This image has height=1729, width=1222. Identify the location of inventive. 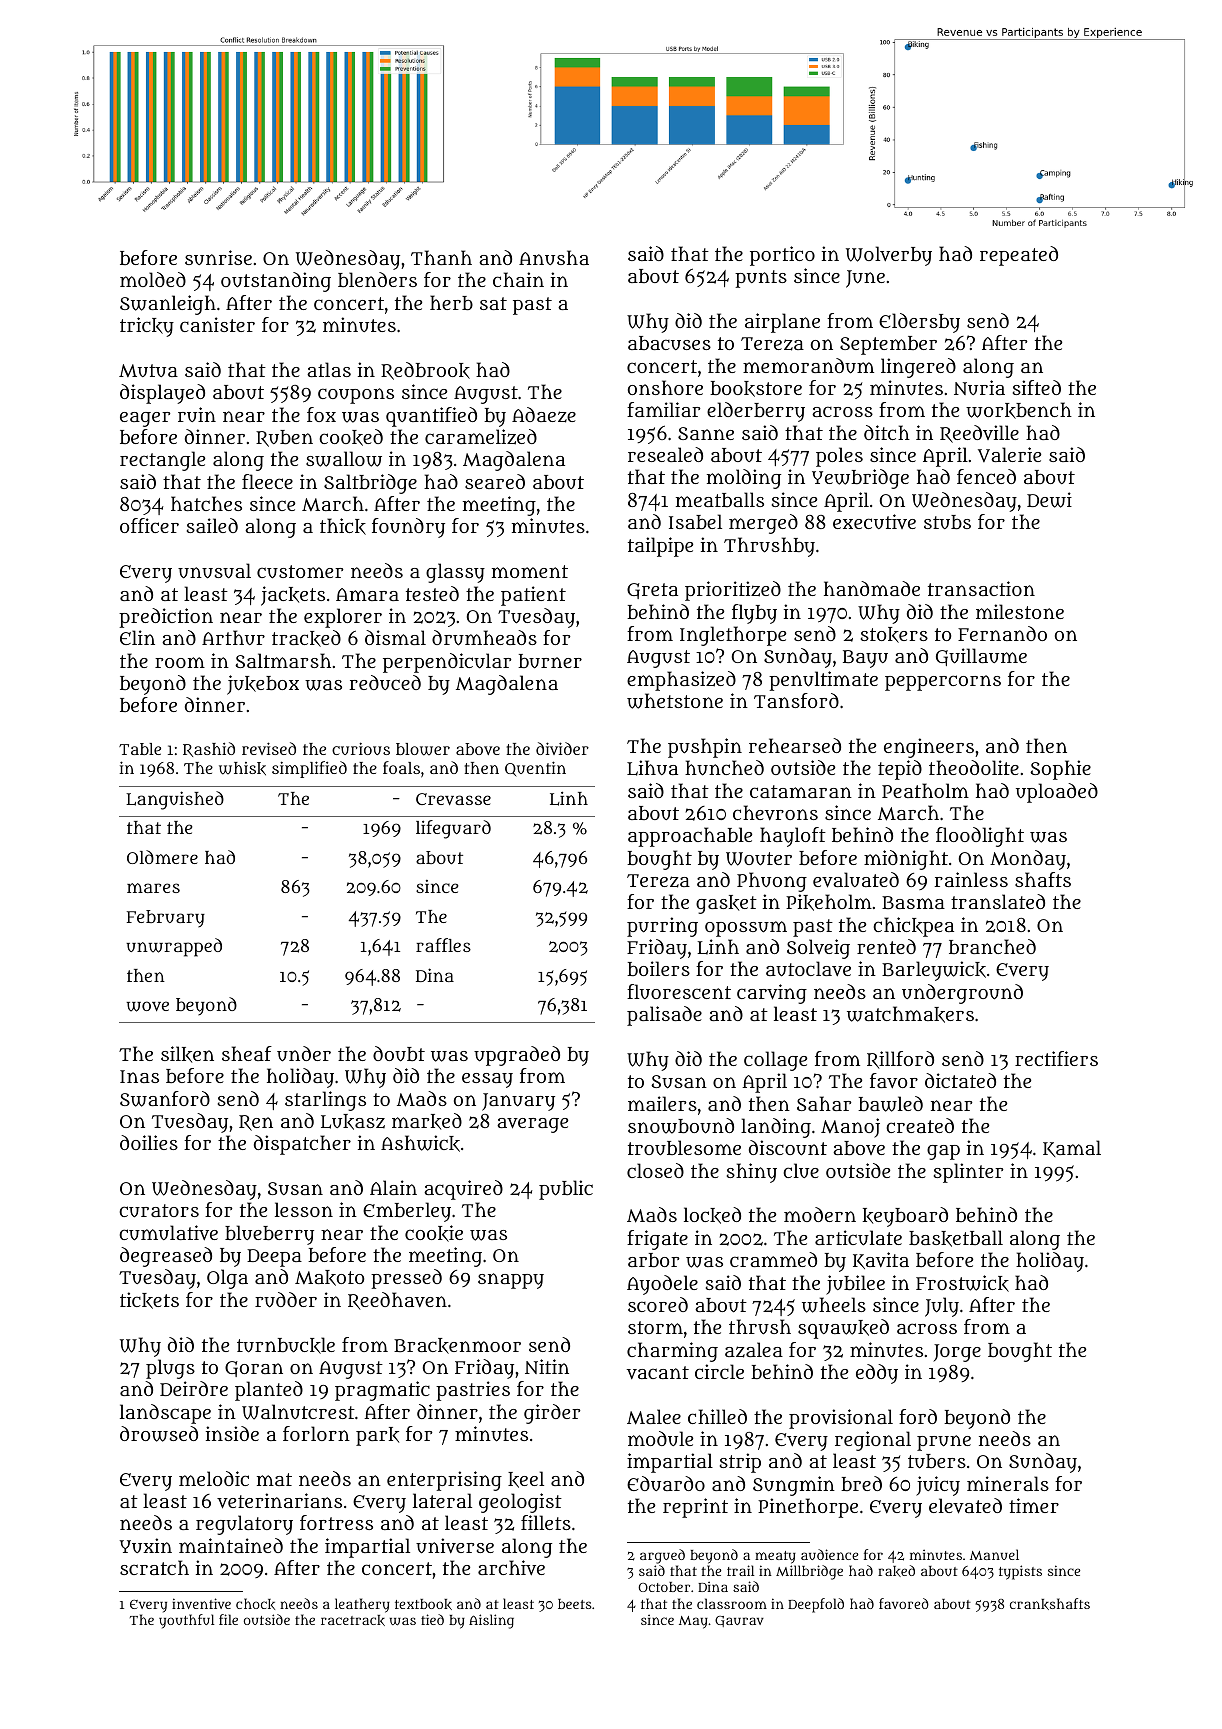
(201, 1603).
